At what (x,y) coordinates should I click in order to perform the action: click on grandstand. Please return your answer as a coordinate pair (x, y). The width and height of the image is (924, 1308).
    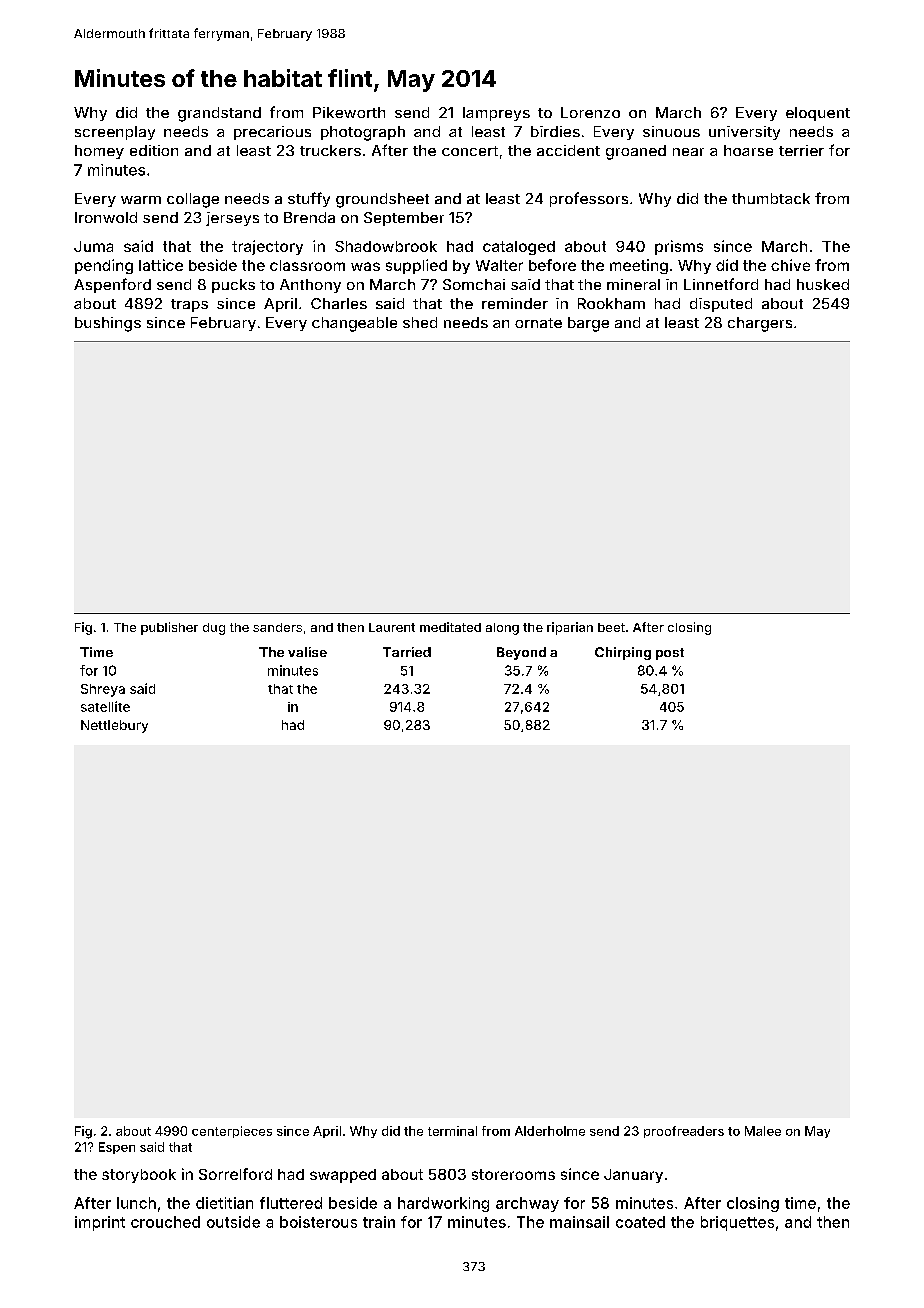
    Looking at the image, I should click on (219, 114).
